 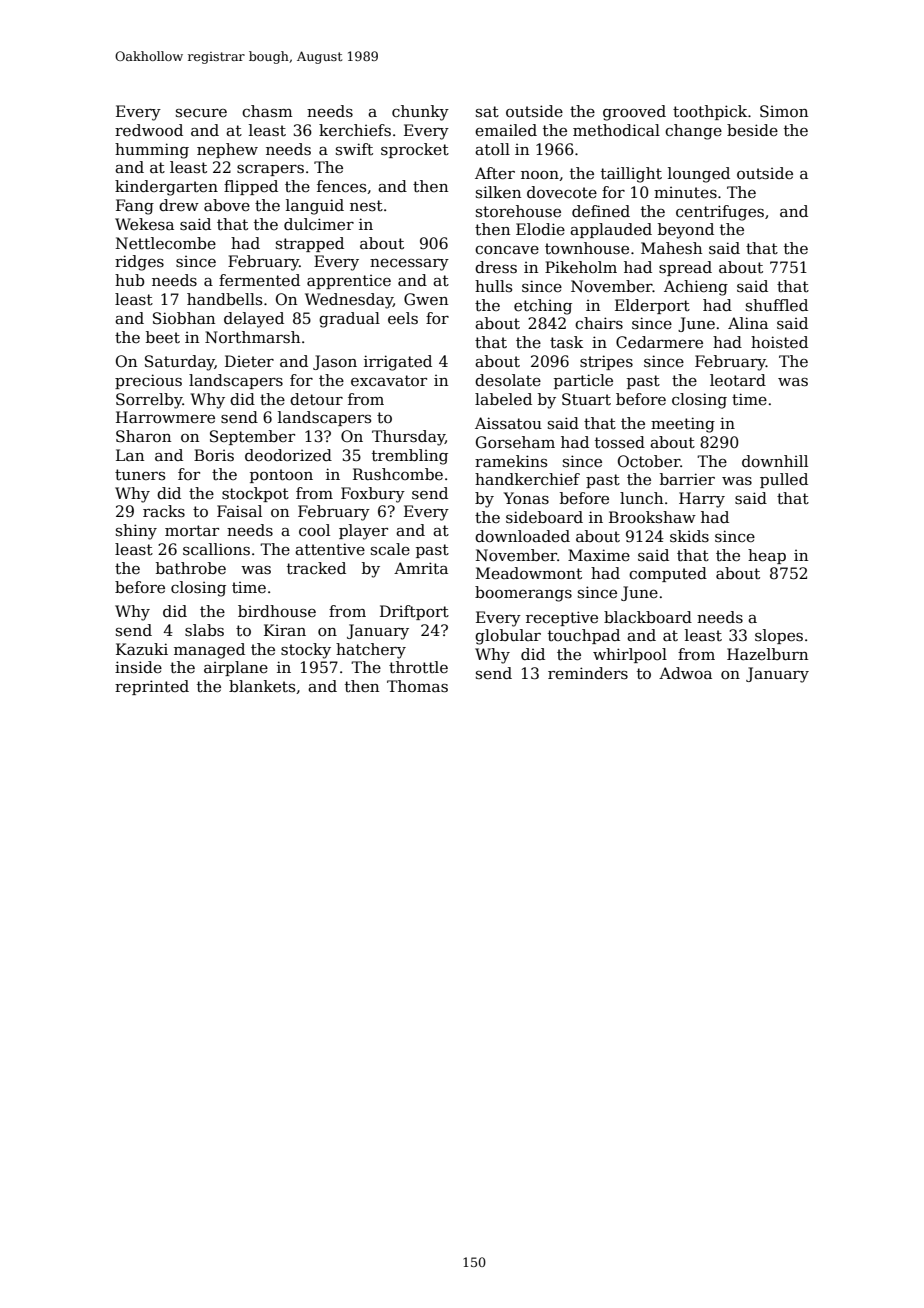 What do you see at coordinates (611, 230) in the page?
I see `applauded` at bounding box center [611, 230].
